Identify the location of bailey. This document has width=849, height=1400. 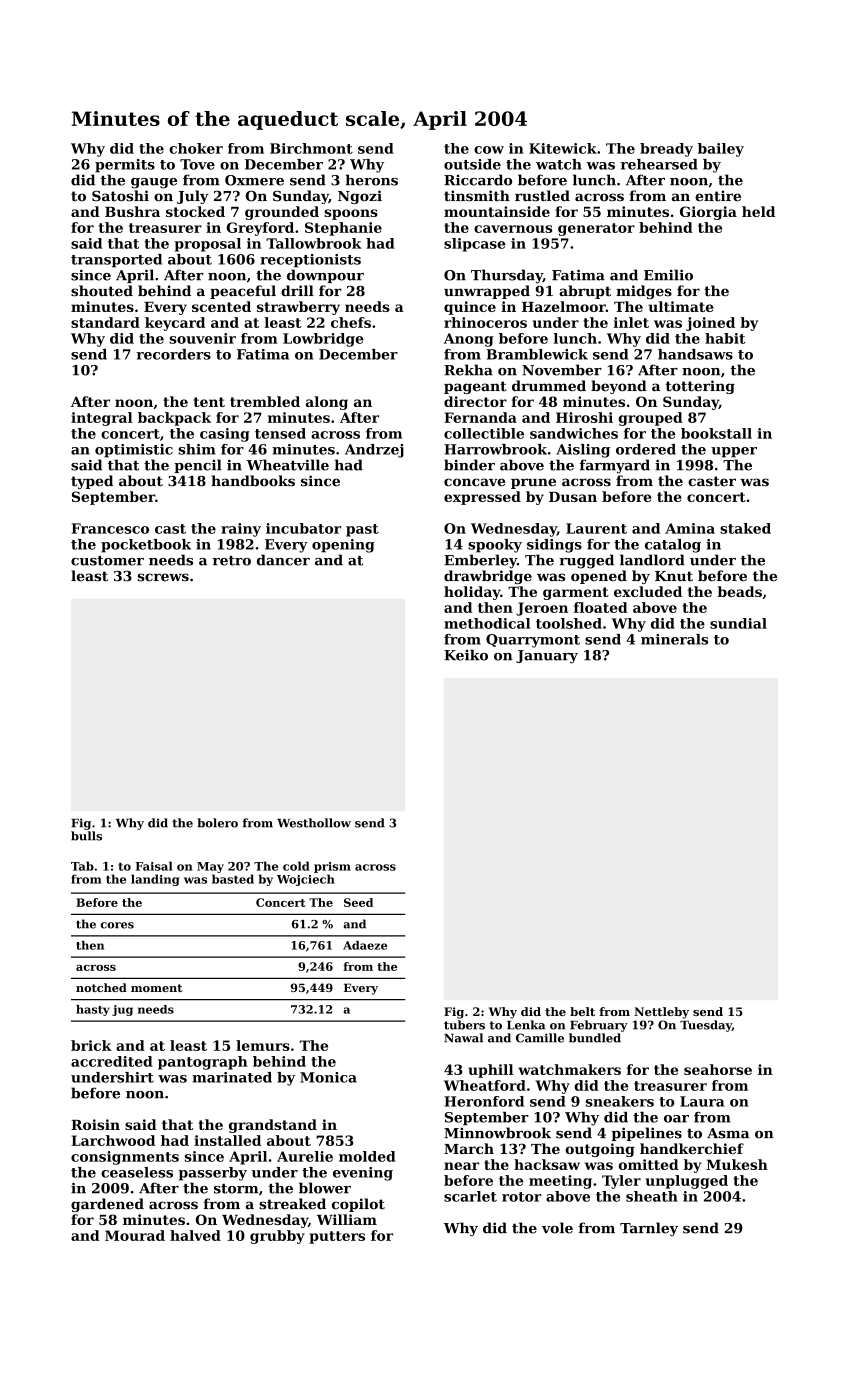
(721, 150).
